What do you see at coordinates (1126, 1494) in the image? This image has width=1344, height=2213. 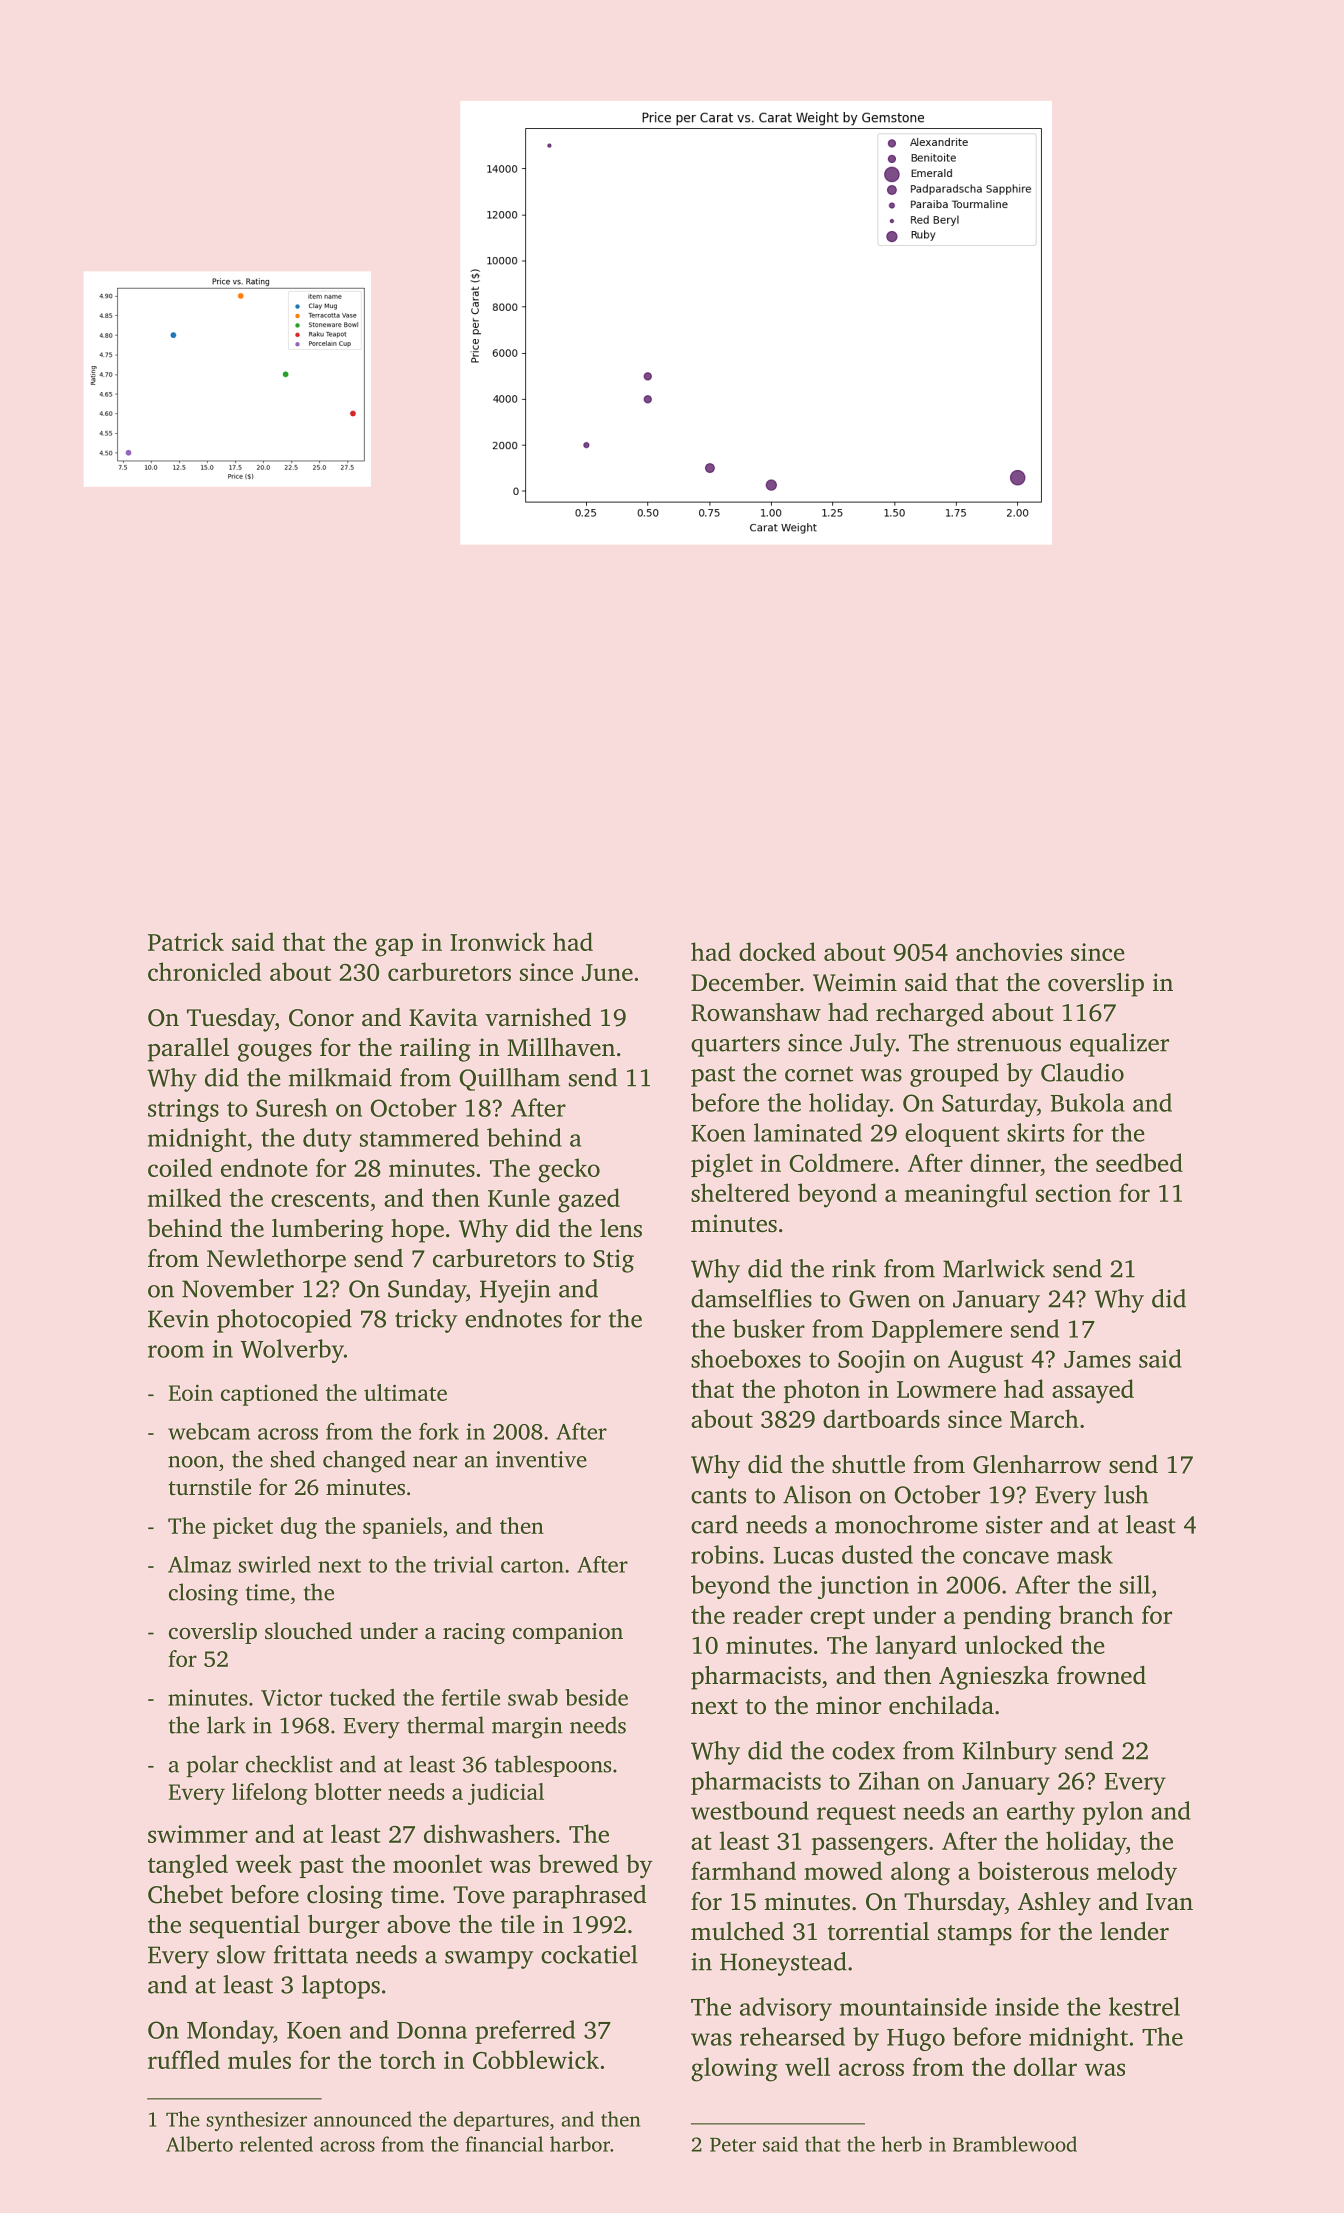 I see `lush` at bounding box center [1126, 1494].
